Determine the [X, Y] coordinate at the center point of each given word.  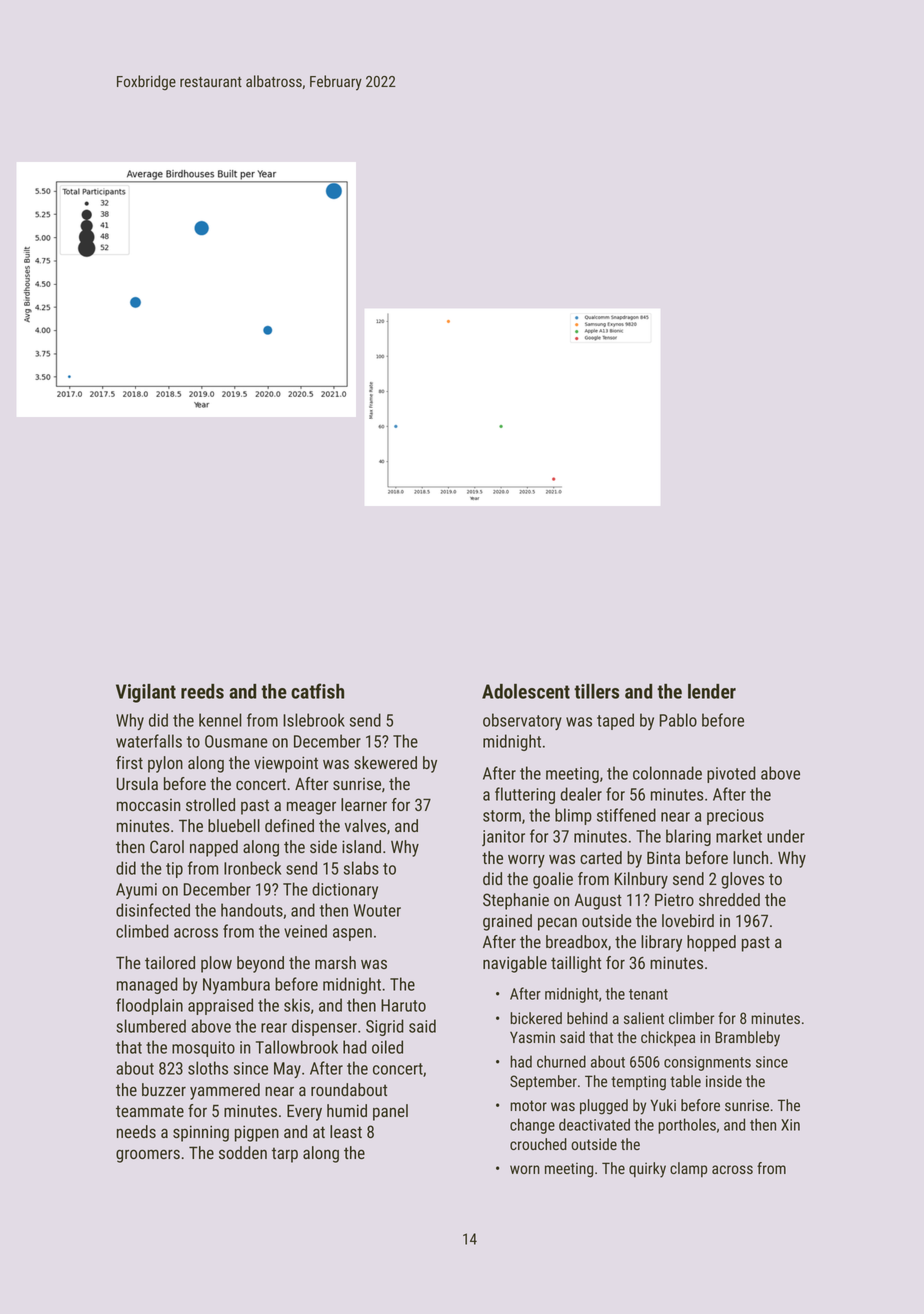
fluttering [525, 795]
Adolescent [526, 691]
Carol [167, 846]
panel [390, 1112]
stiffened [626, 815]
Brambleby [747, 1039]
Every [304, 1112]
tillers [596, 691]
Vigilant [146, 693]
